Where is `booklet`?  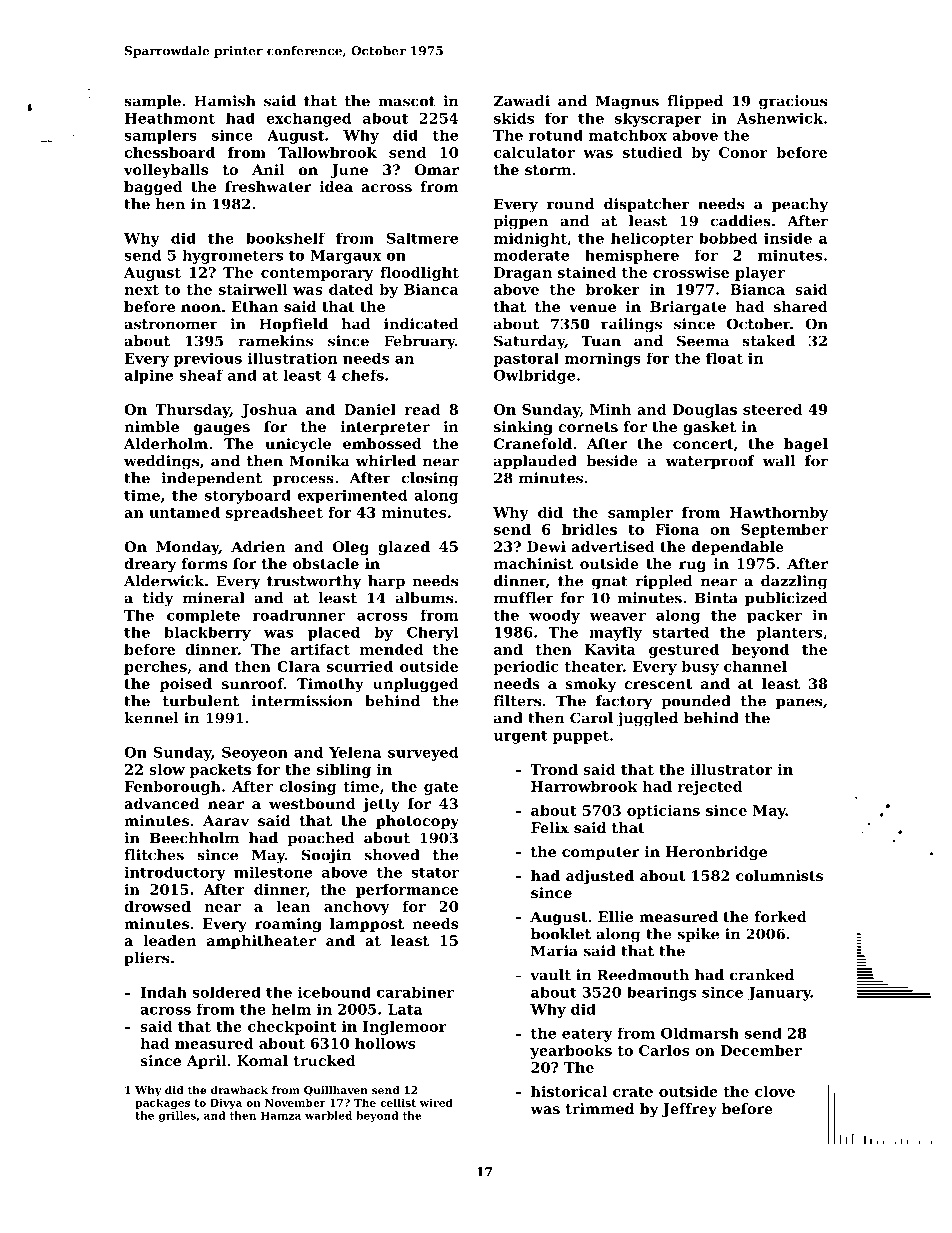 booklet is located at coordinates (561, 934).
